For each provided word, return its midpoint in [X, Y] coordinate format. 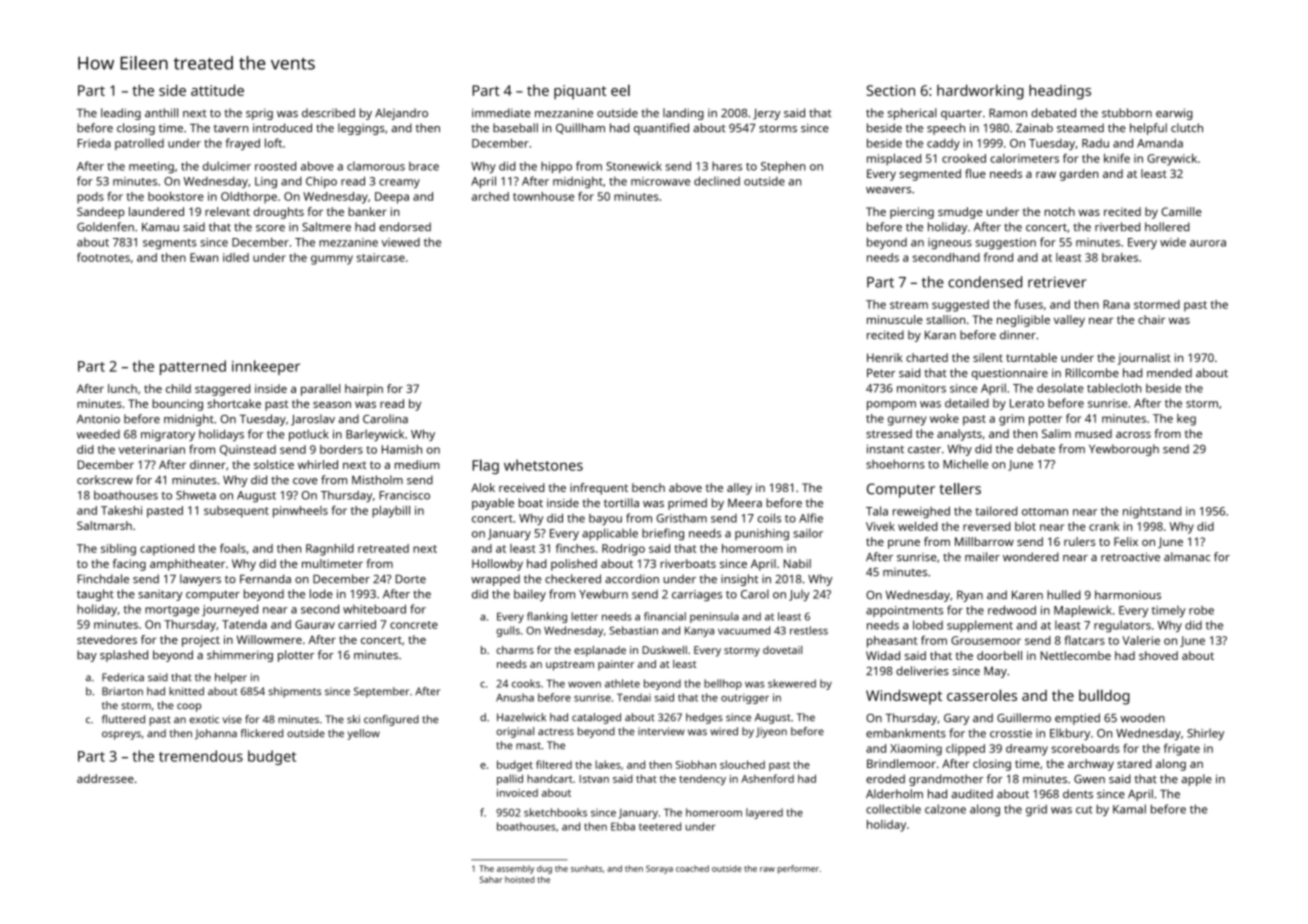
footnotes [103, 257]
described [328, 112]
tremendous [201, 756]
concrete [414, 625]
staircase [381, 257]
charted [927, 357]
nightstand [1152, 512]
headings [1060, 92]
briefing [663, 534]
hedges [704, 718]
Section [891, 90]
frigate [1182, 749]
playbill [391, 512]
